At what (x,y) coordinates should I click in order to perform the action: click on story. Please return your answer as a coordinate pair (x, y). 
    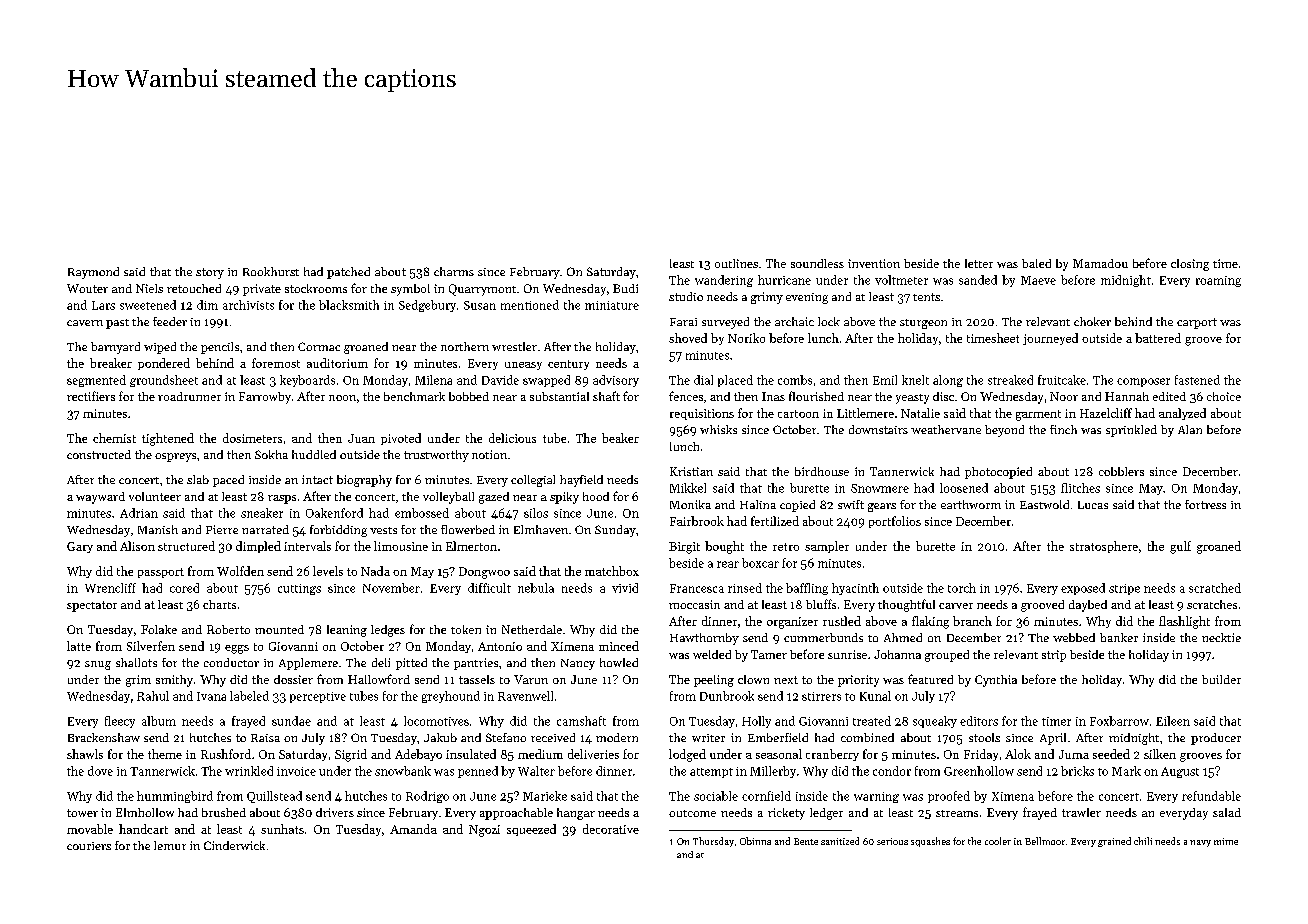
    Looking at the image, I should click on (210, 273).
